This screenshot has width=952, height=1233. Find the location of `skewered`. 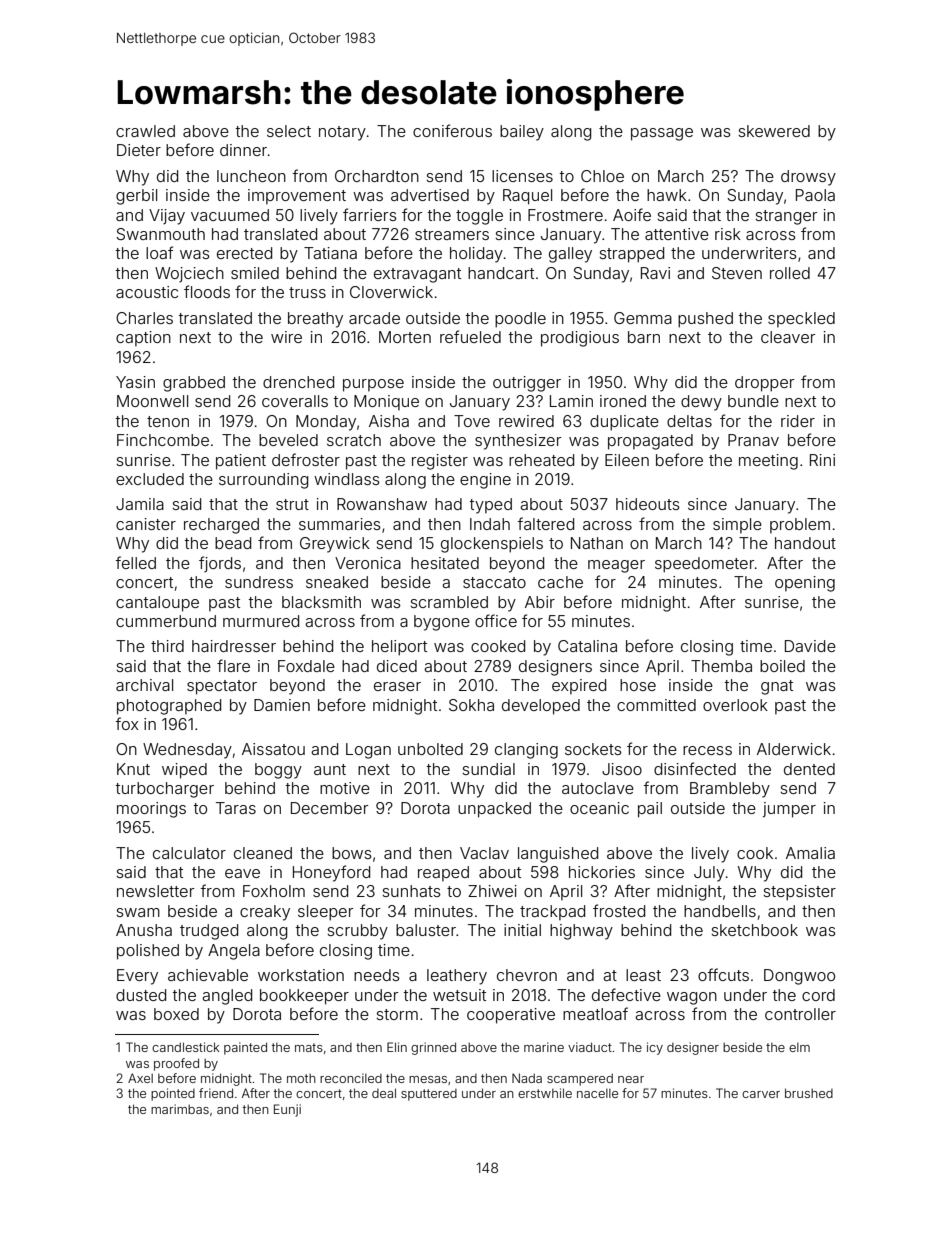

skewered is located at coordinates (774, 131).
